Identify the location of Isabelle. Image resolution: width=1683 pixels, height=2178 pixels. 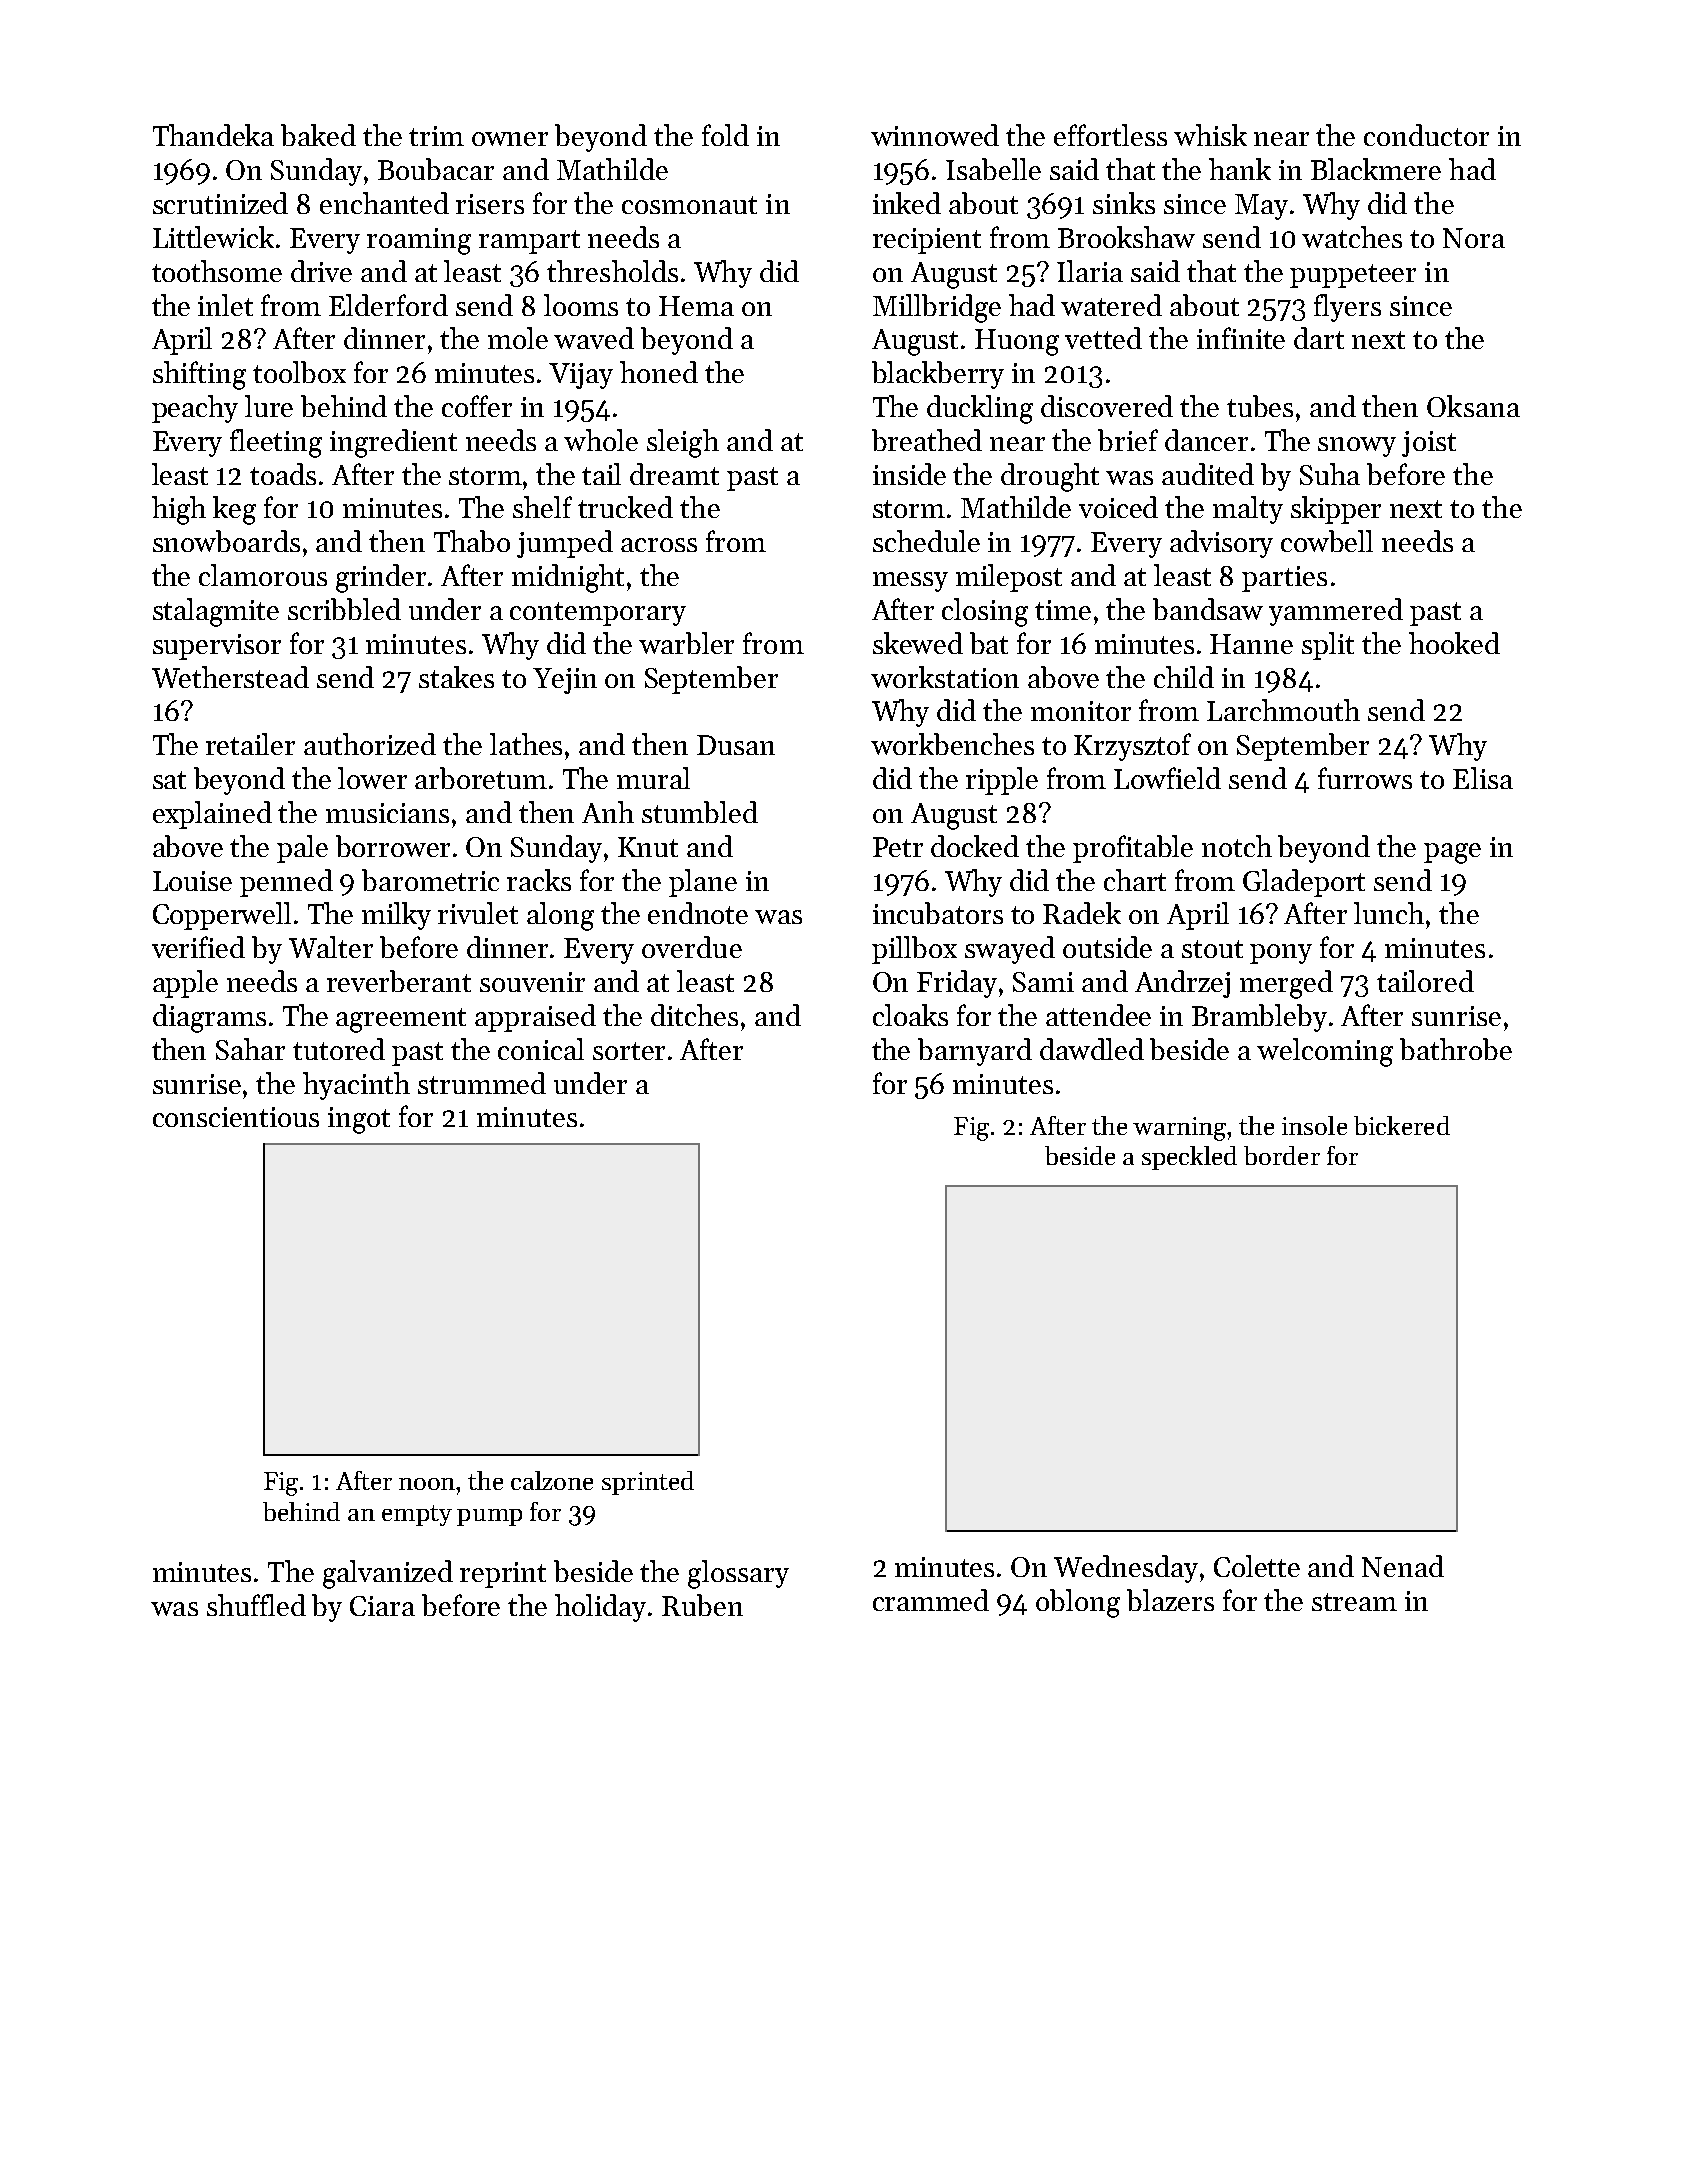
(993, 169).
